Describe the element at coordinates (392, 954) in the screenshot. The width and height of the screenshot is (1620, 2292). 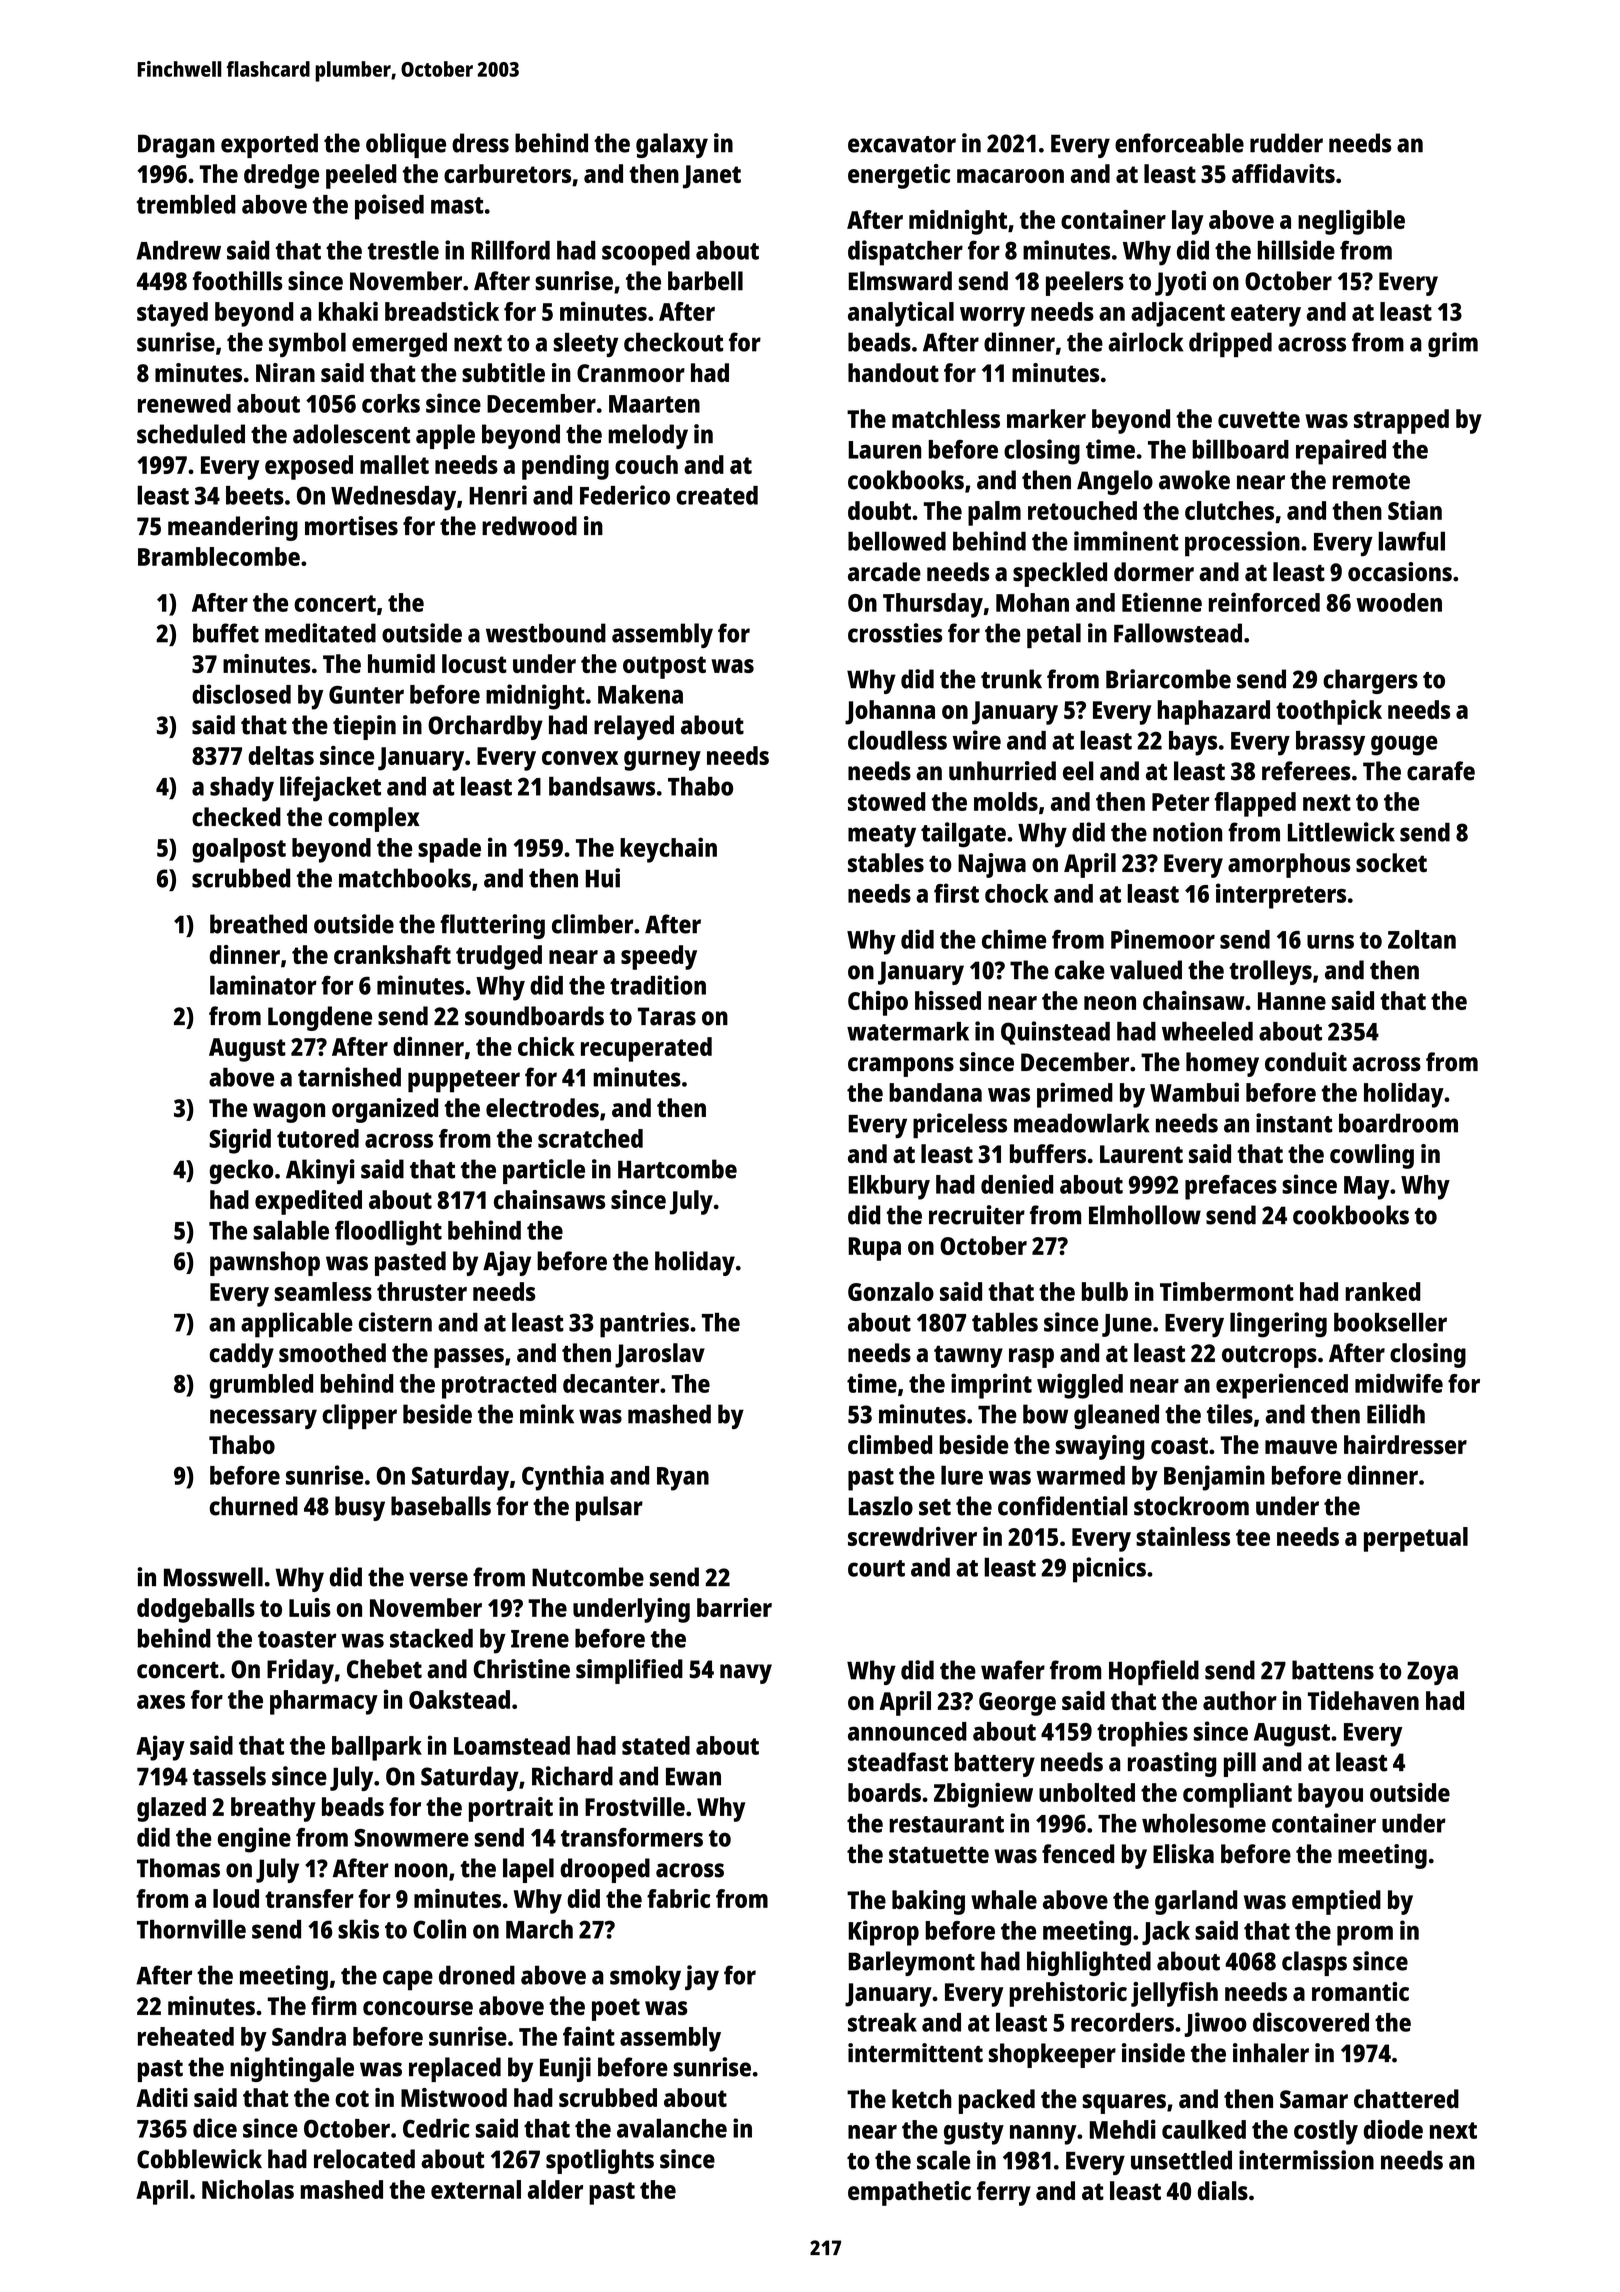
I see `crankshaft` at that location.
